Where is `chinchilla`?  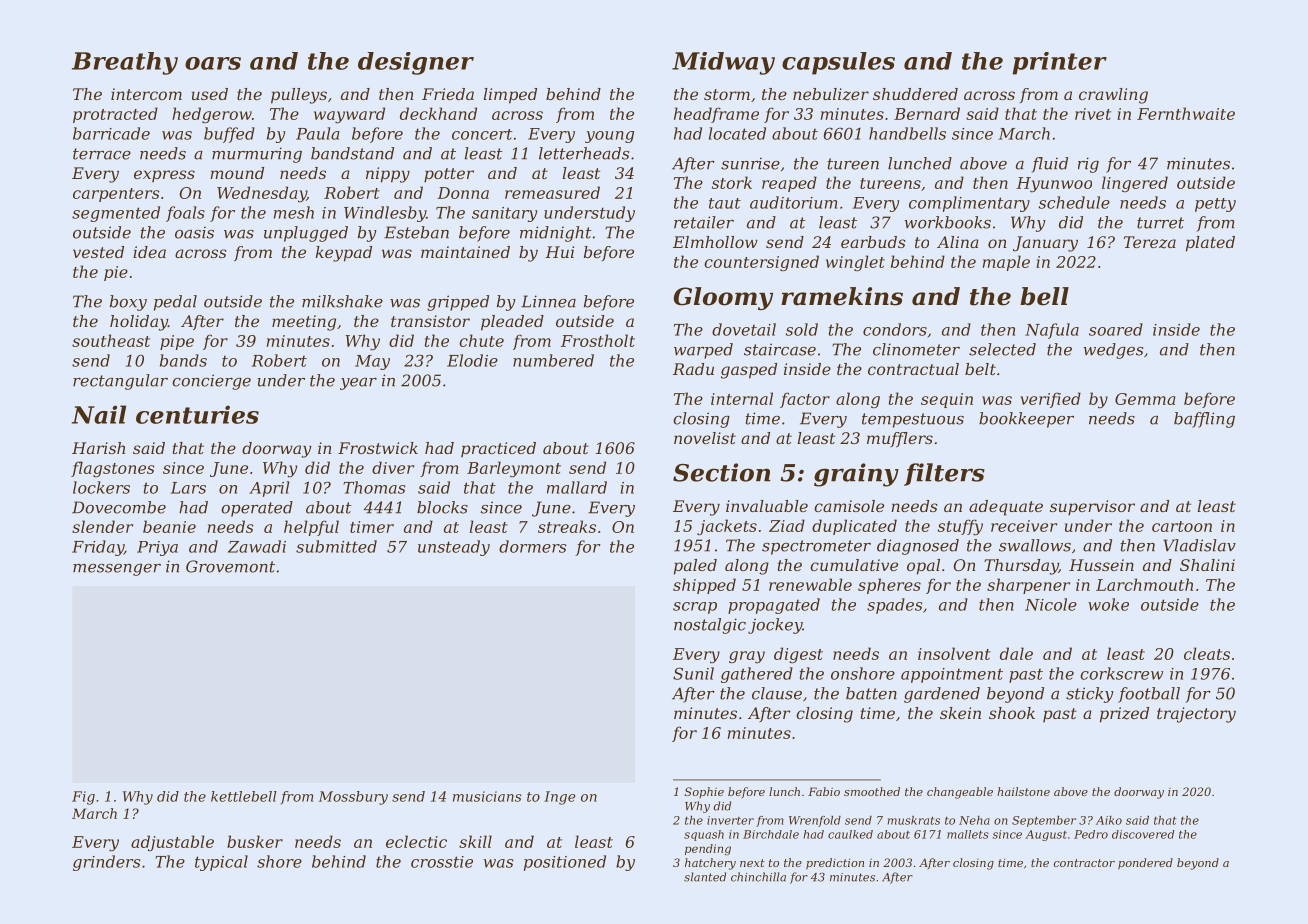
chinchilla is located at coordinates (758, 877).
